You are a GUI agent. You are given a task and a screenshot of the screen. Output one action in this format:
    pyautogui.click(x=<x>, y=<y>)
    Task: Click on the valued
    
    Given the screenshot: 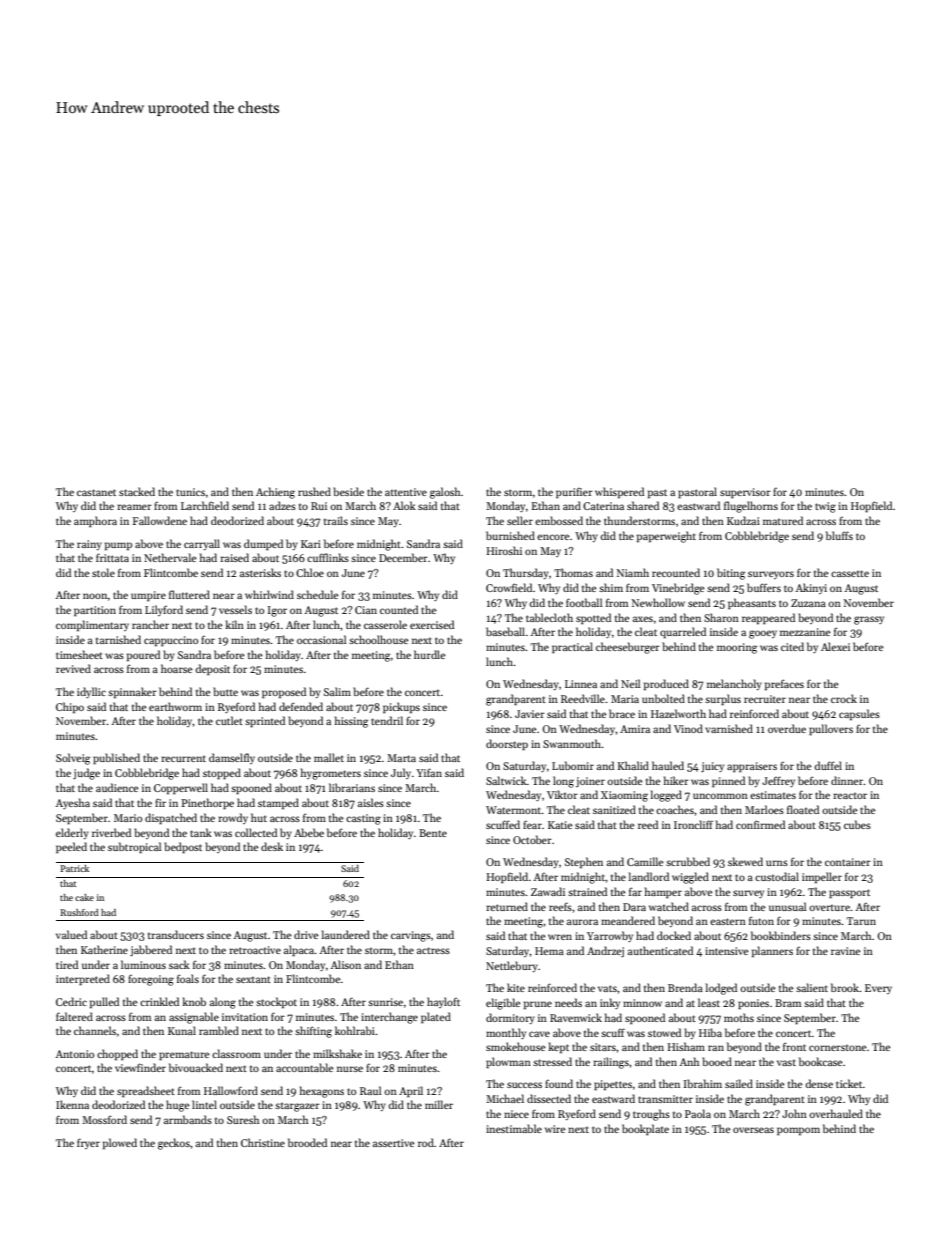 What is the action you would take?
    pyautogui.click(x=71, y=934)
